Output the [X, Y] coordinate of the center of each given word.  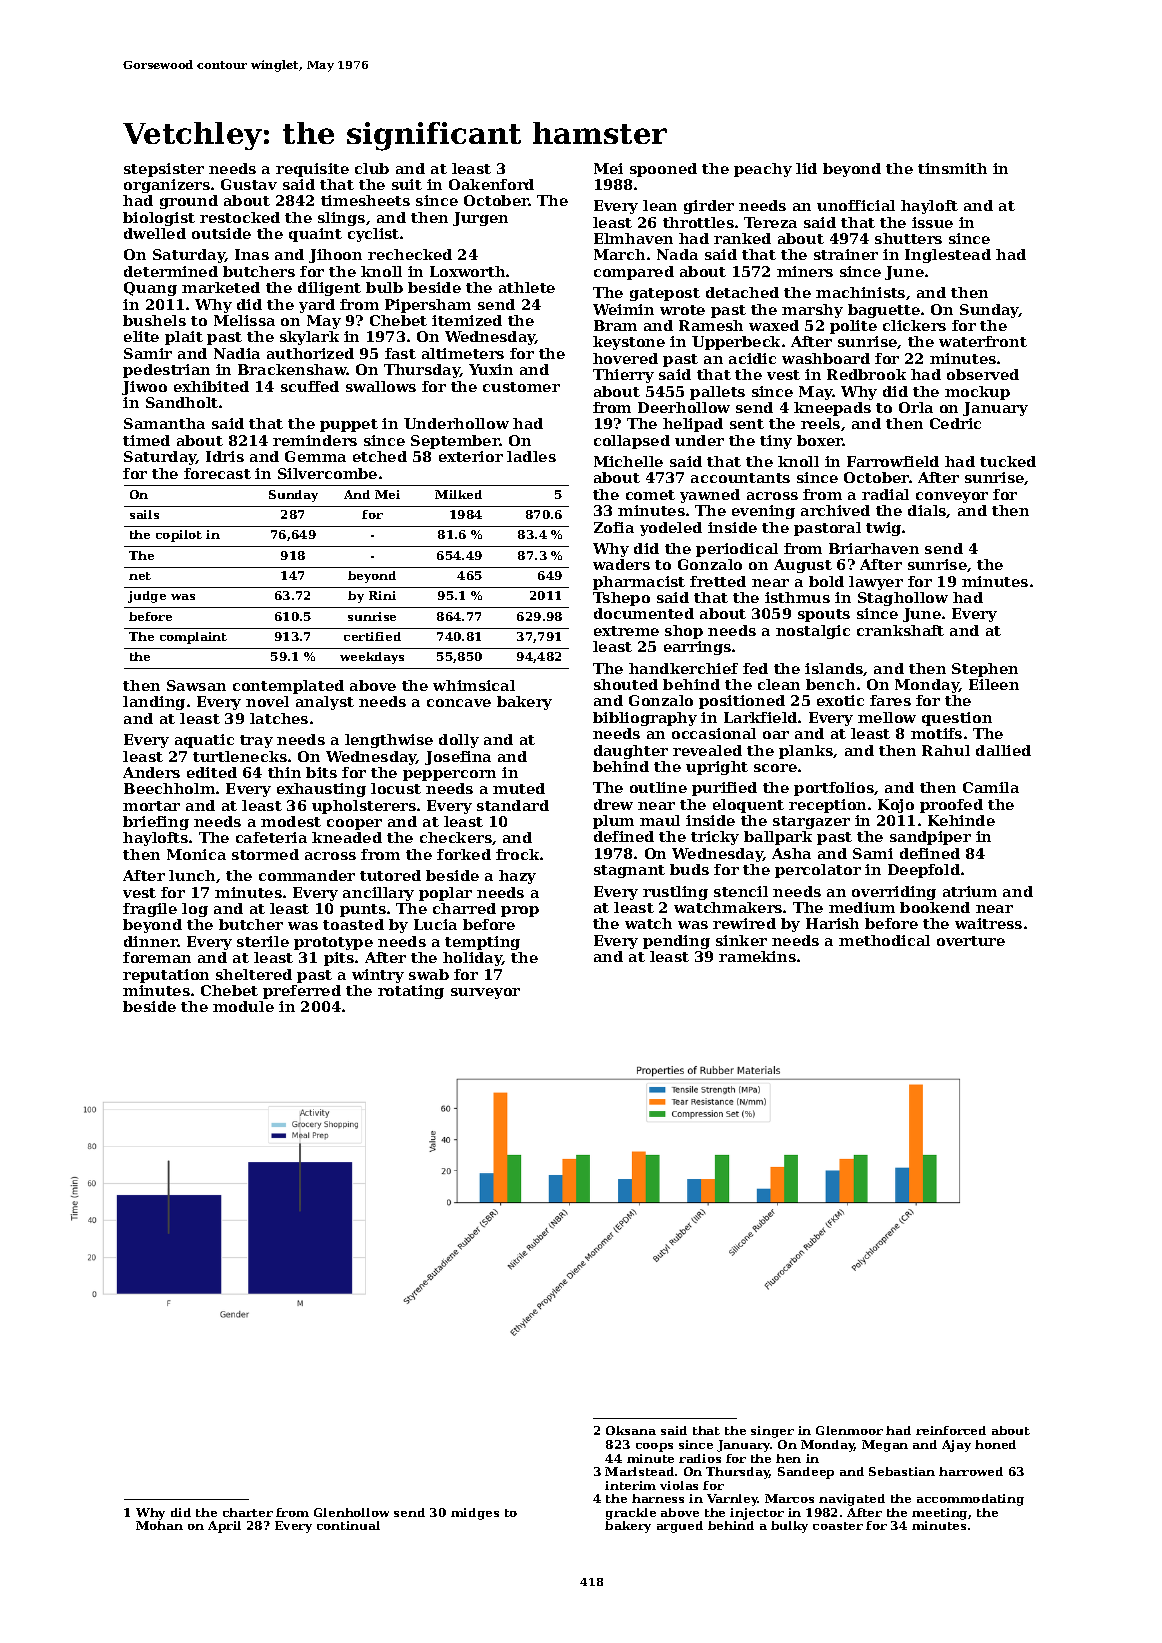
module [243, 1006]
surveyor [485, 993]
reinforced [951, 1430]
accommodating [970, 1500]
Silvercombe [327, 473]
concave [459, 703]
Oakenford [491, 184]
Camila [991, 787]
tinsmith [952, 168]
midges [475, 1514]
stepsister [164, 170]
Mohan [159, 1525]
